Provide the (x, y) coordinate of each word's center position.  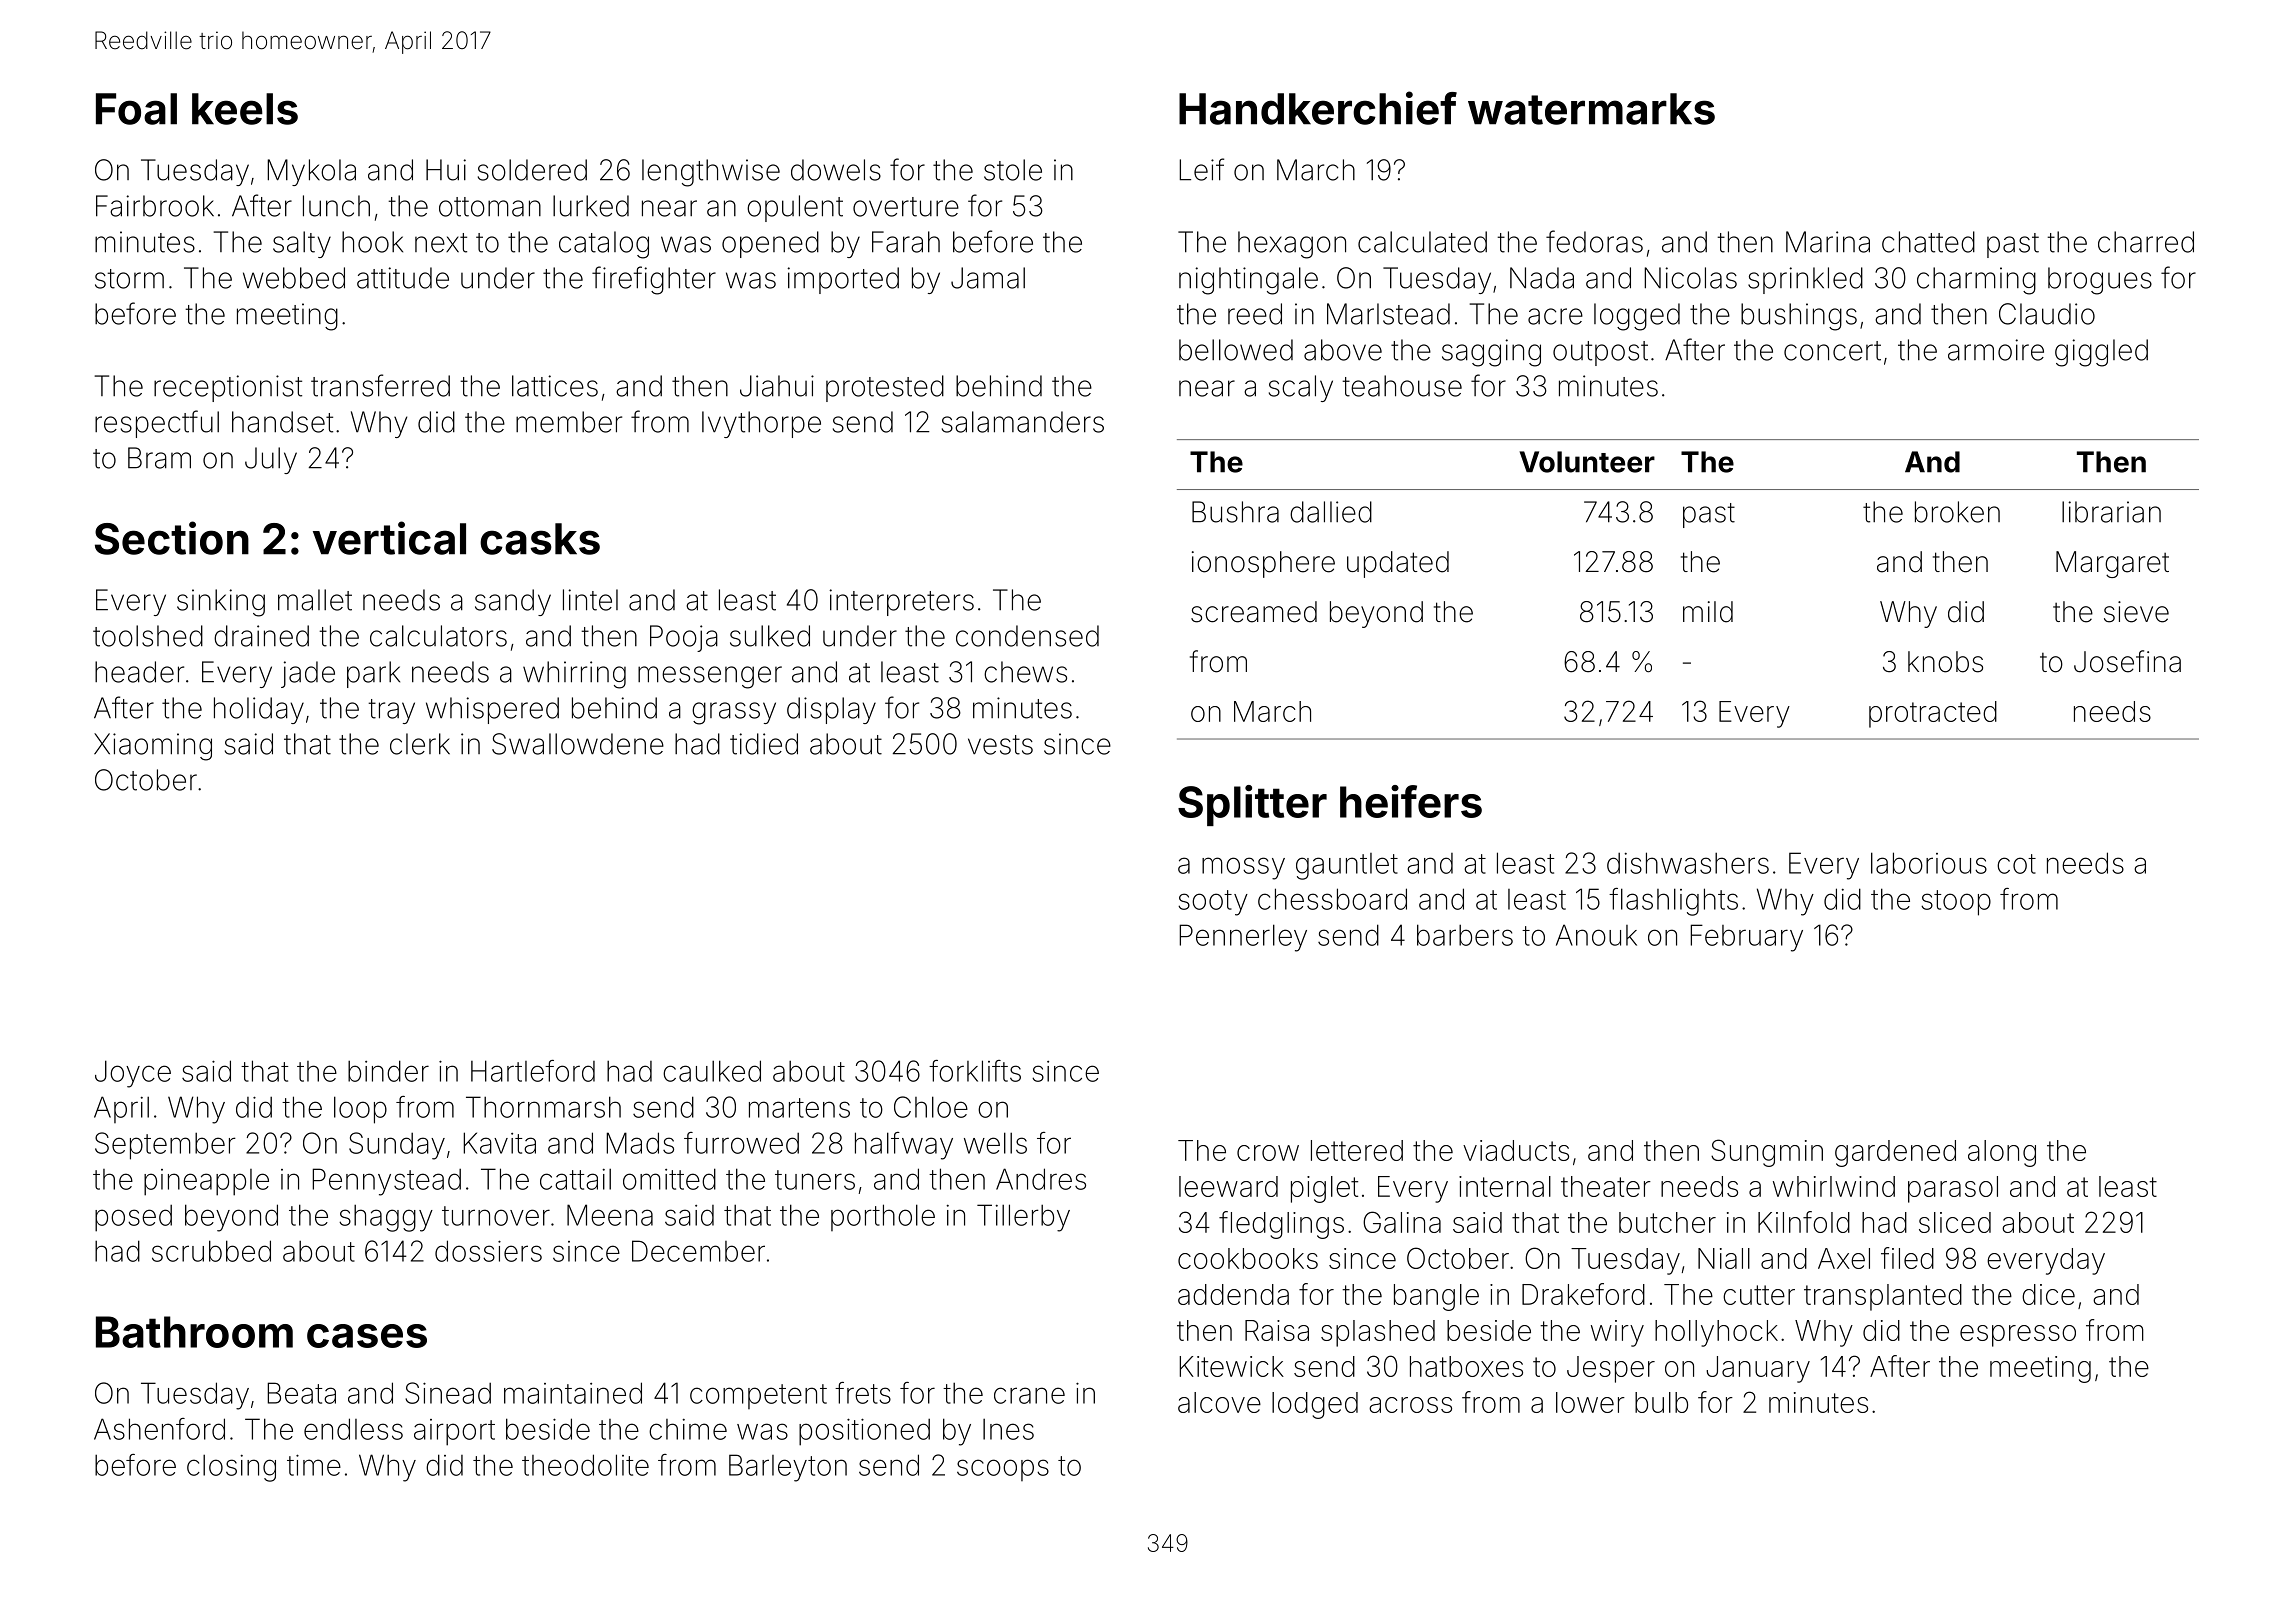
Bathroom (194, 1332)
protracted (1933, 714)
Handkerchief (1318, 108)
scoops (1003, 1470)
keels (245, 109)
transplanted (1883, 1297)
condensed (1027, 636)
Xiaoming (153, 747)
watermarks (1591, 109)
